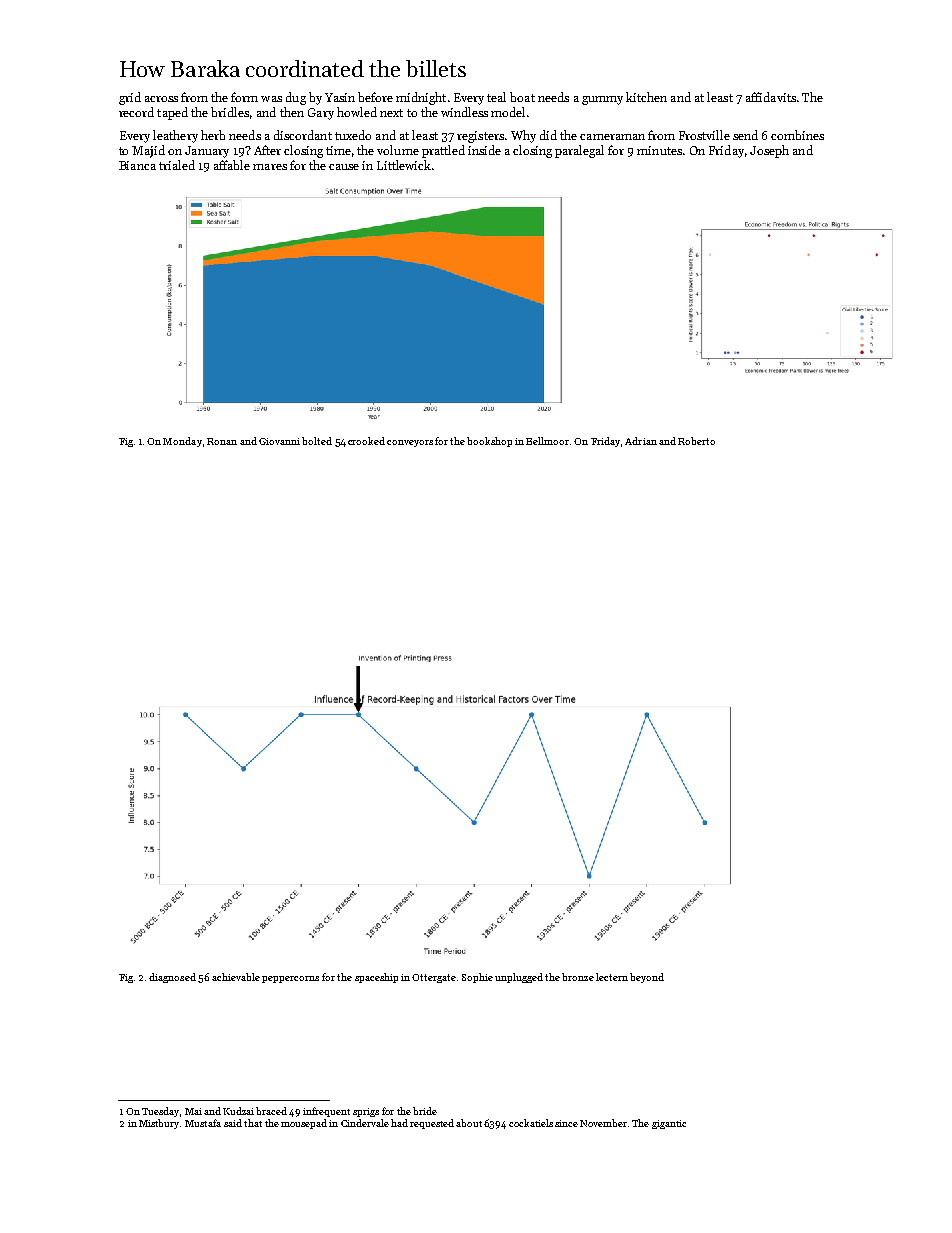 The image size is (952, 1233). I want to click on Roberto, so click(696, 441).
